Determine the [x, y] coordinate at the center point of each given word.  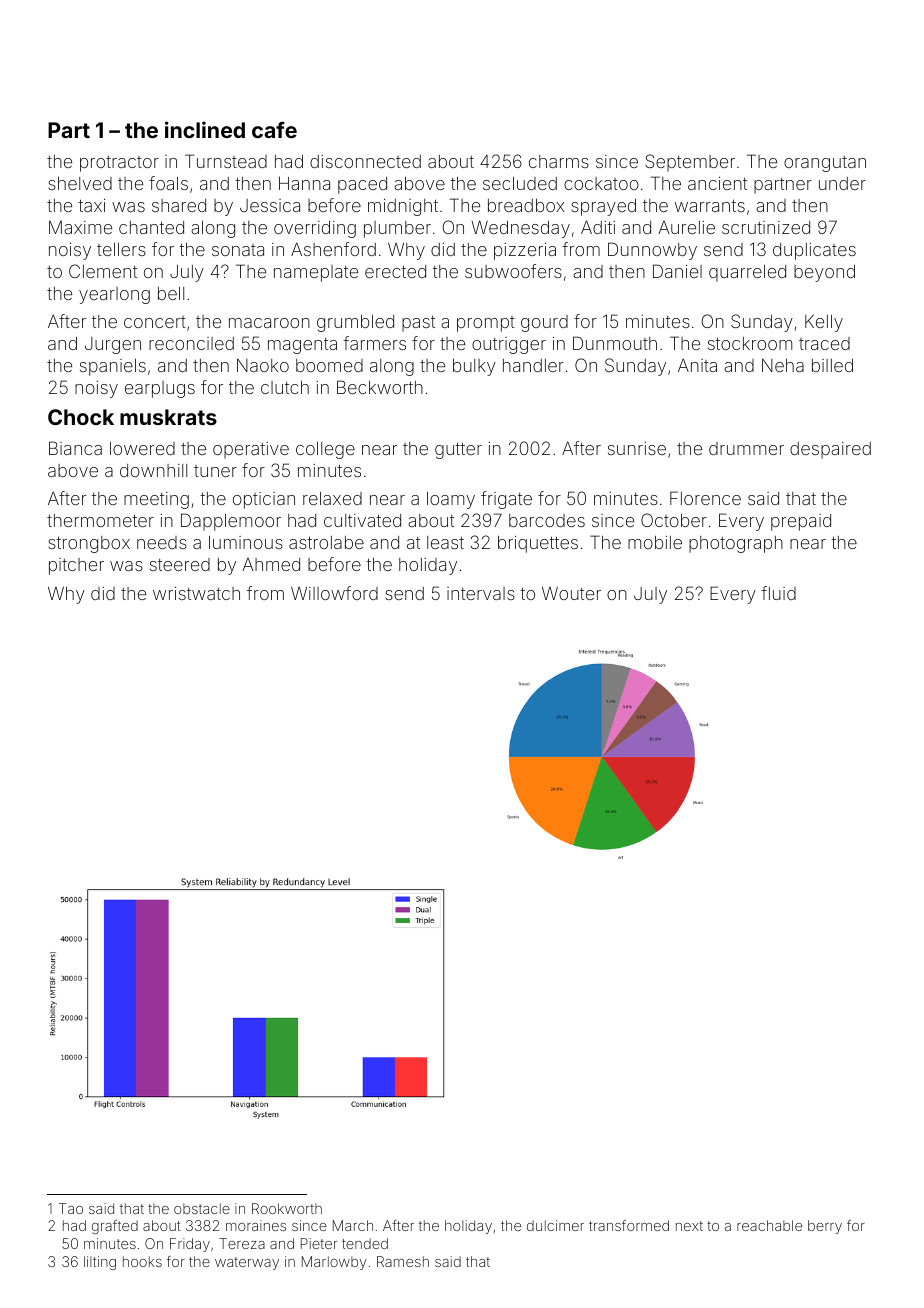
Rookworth [287, 1208]
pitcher [76, 566]
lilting [100, 1263]
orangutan [825, 164]
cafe [274, 129]
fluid [778, 593]
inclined [205, 129]
